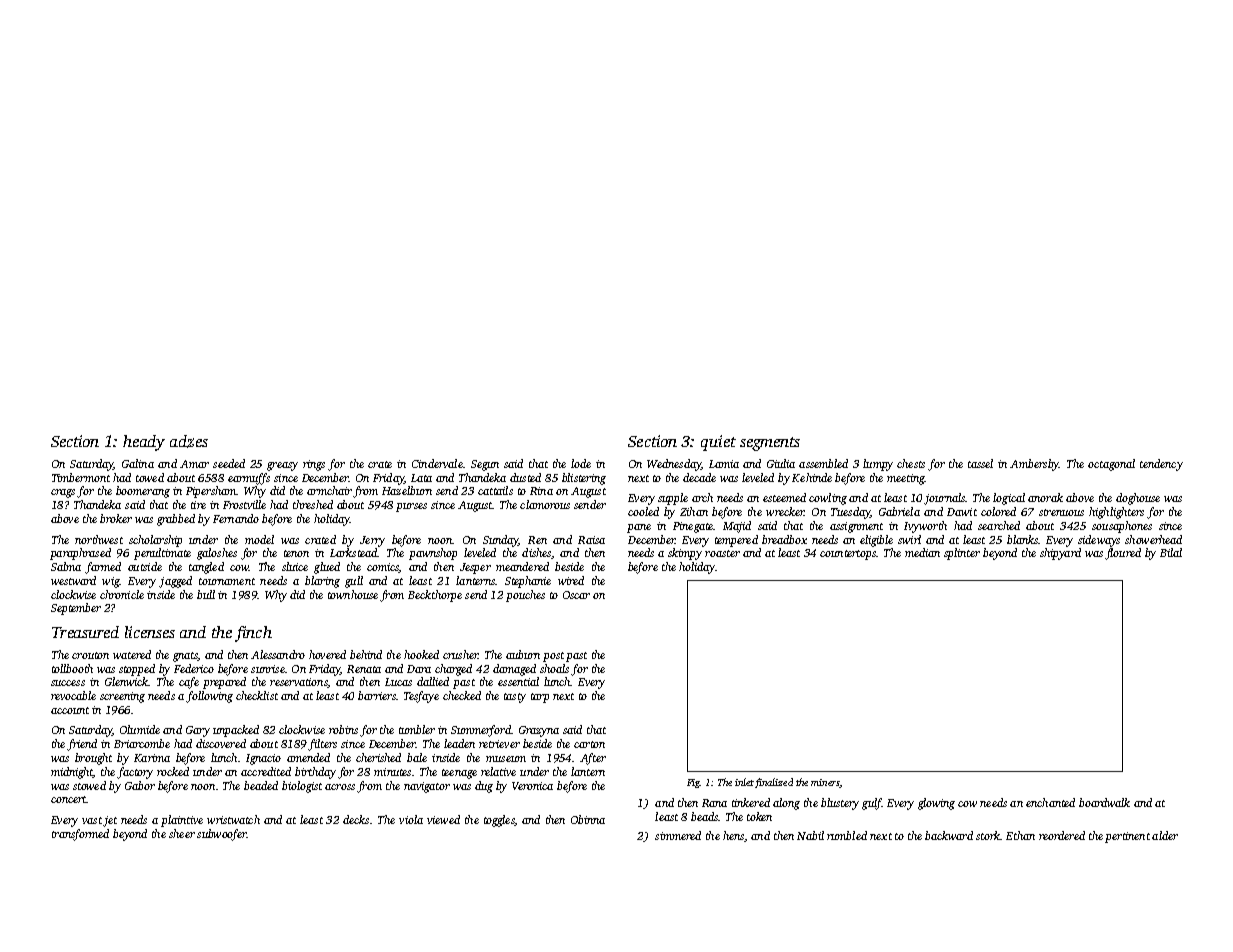 This image has width=1233, height=952. Describe the element at coordinates (353, 594) in the image. I see `townhouse` at that location.
